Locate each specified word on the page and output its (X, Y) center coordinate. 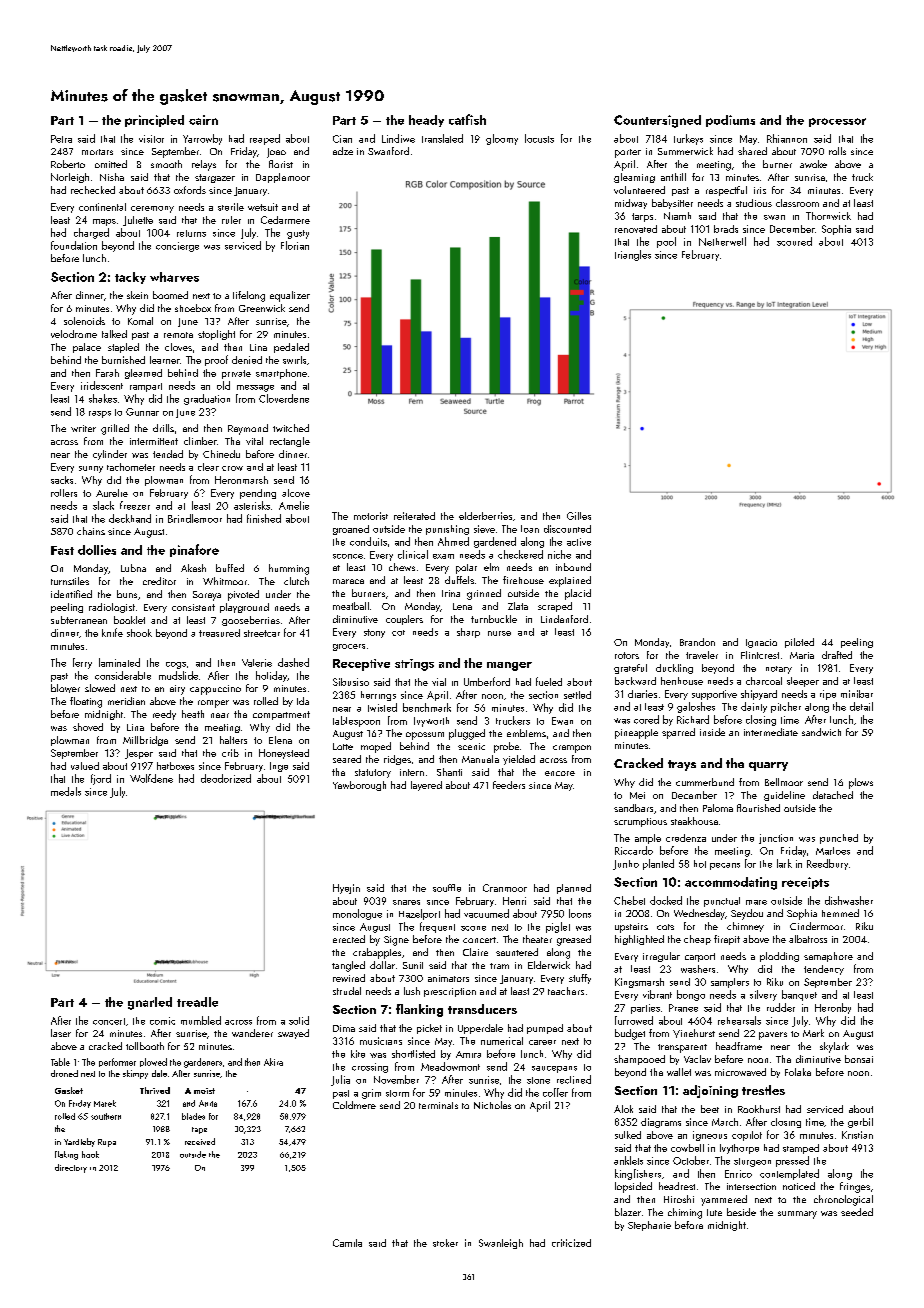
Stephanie (649, 1226)
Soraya (207, 596)
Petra (61, 139)
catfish (467, 119)
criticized (571, 1243)
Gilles (579, 516)
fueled (549, 681)
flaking (66, 1155)
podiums (730, 121)
